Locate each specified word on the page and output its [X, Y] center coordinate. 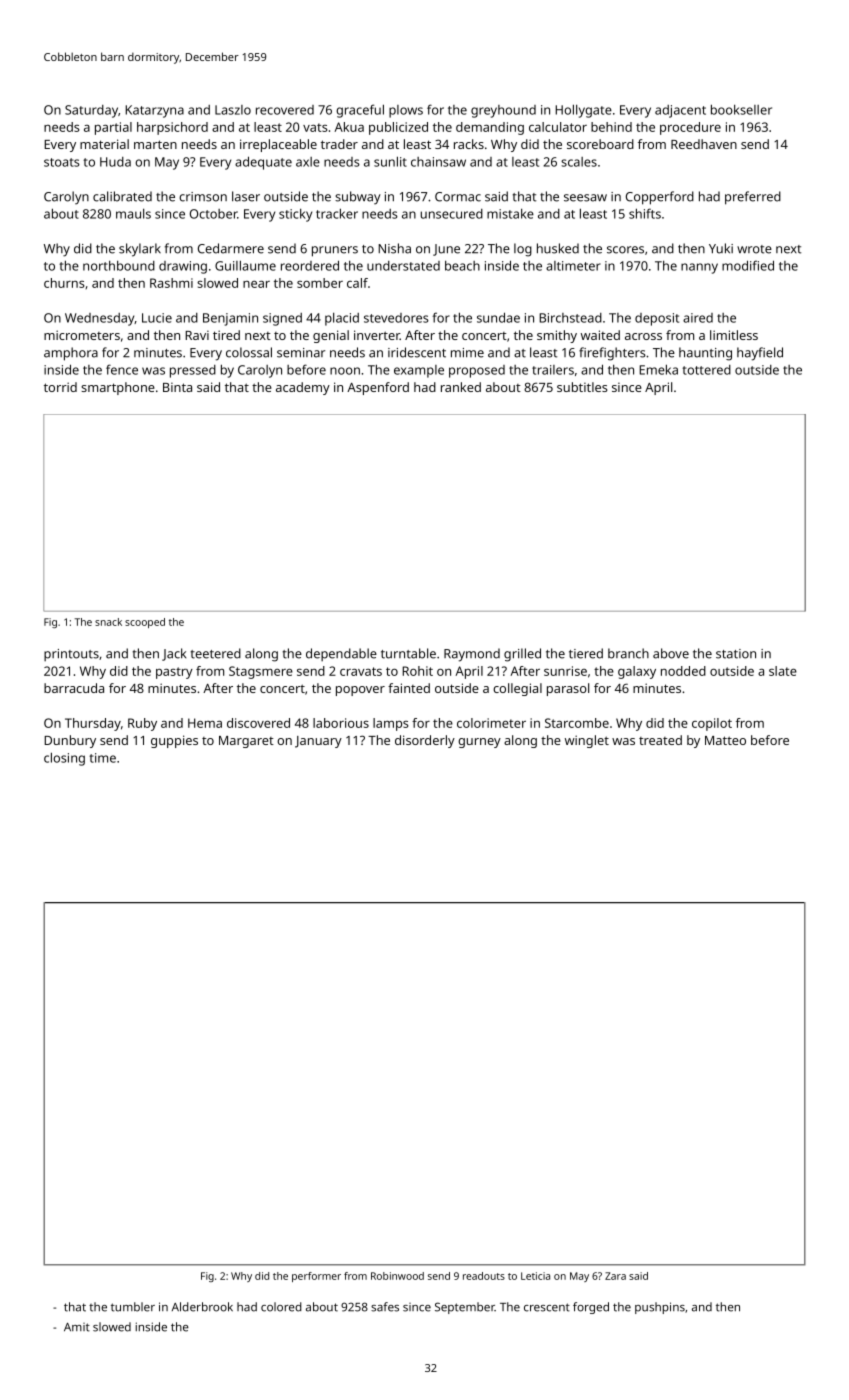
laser [246, 196]
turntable [408, 653]
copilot [712, 724]
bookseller [741, 109]
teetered [216, 653]
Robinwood [397, 1276]
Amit [77, 1327]
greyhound [503, 111]
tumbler [133, 1307]
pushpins [660, 1308]
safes [385, 1307]
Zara [615, 1276]
